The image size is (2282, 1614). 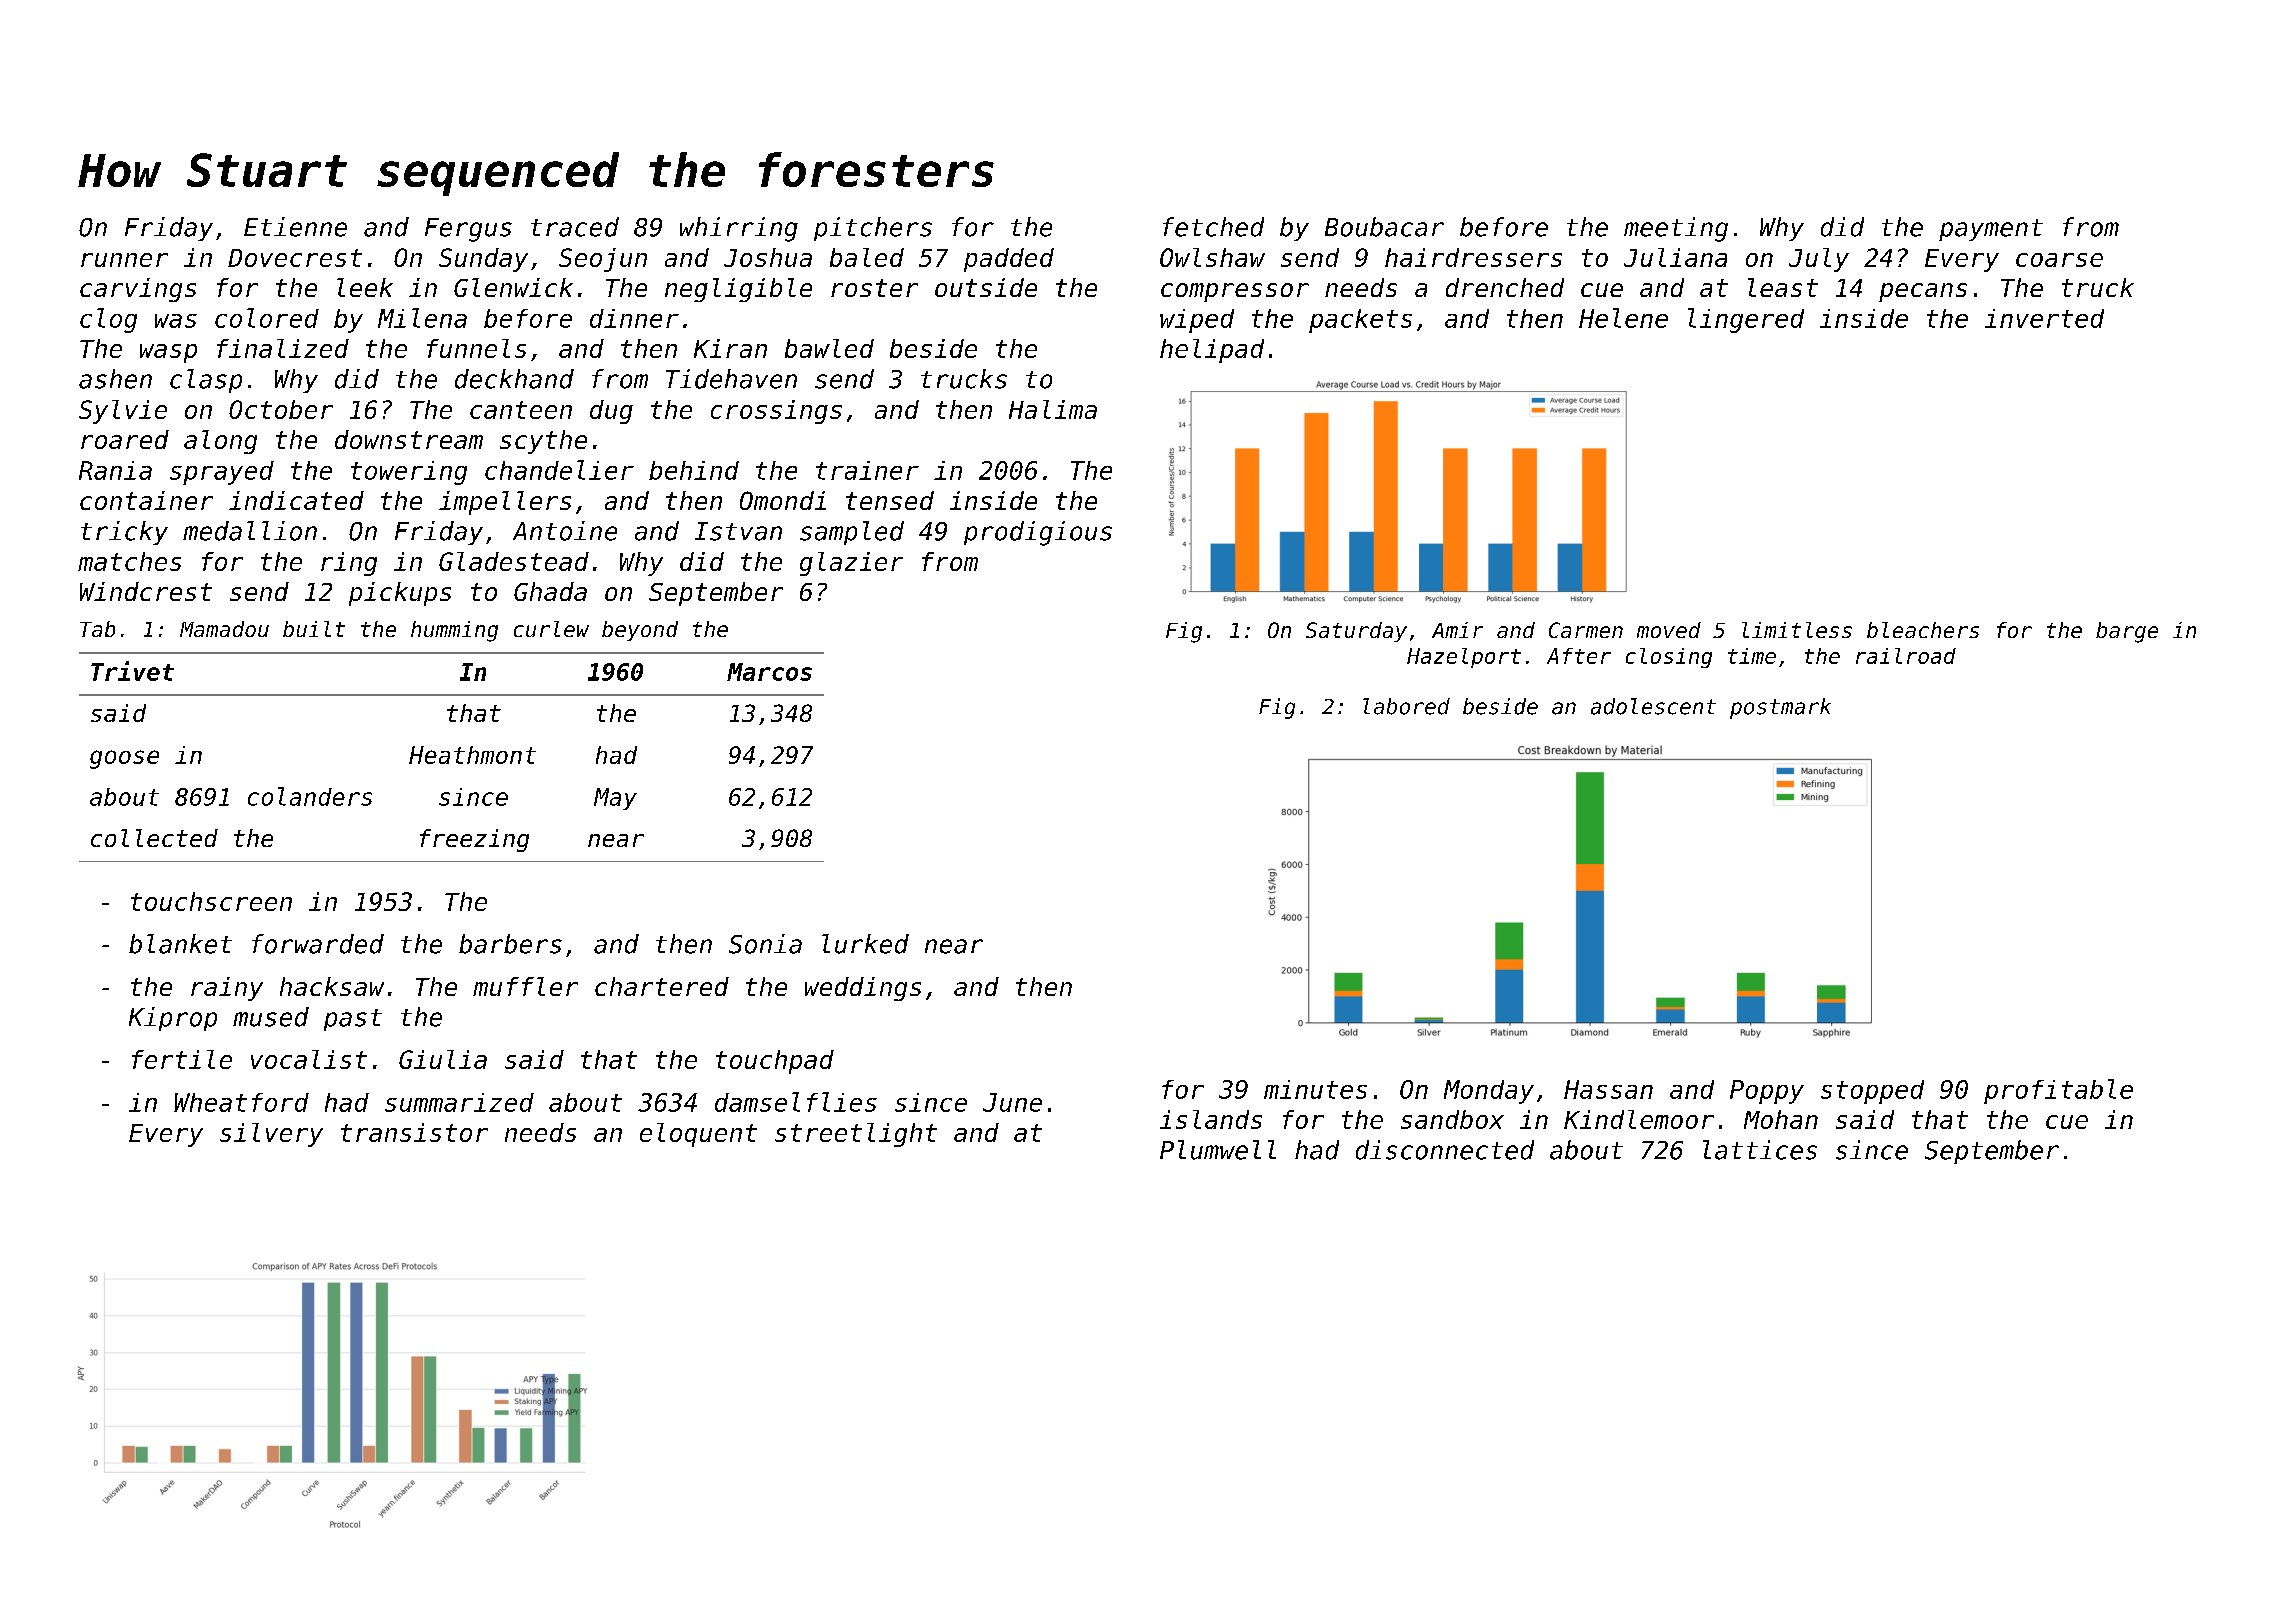 What do you see at coordinates (154, 838) in the page?
I see `collected` at bounding box center [154, 838].
